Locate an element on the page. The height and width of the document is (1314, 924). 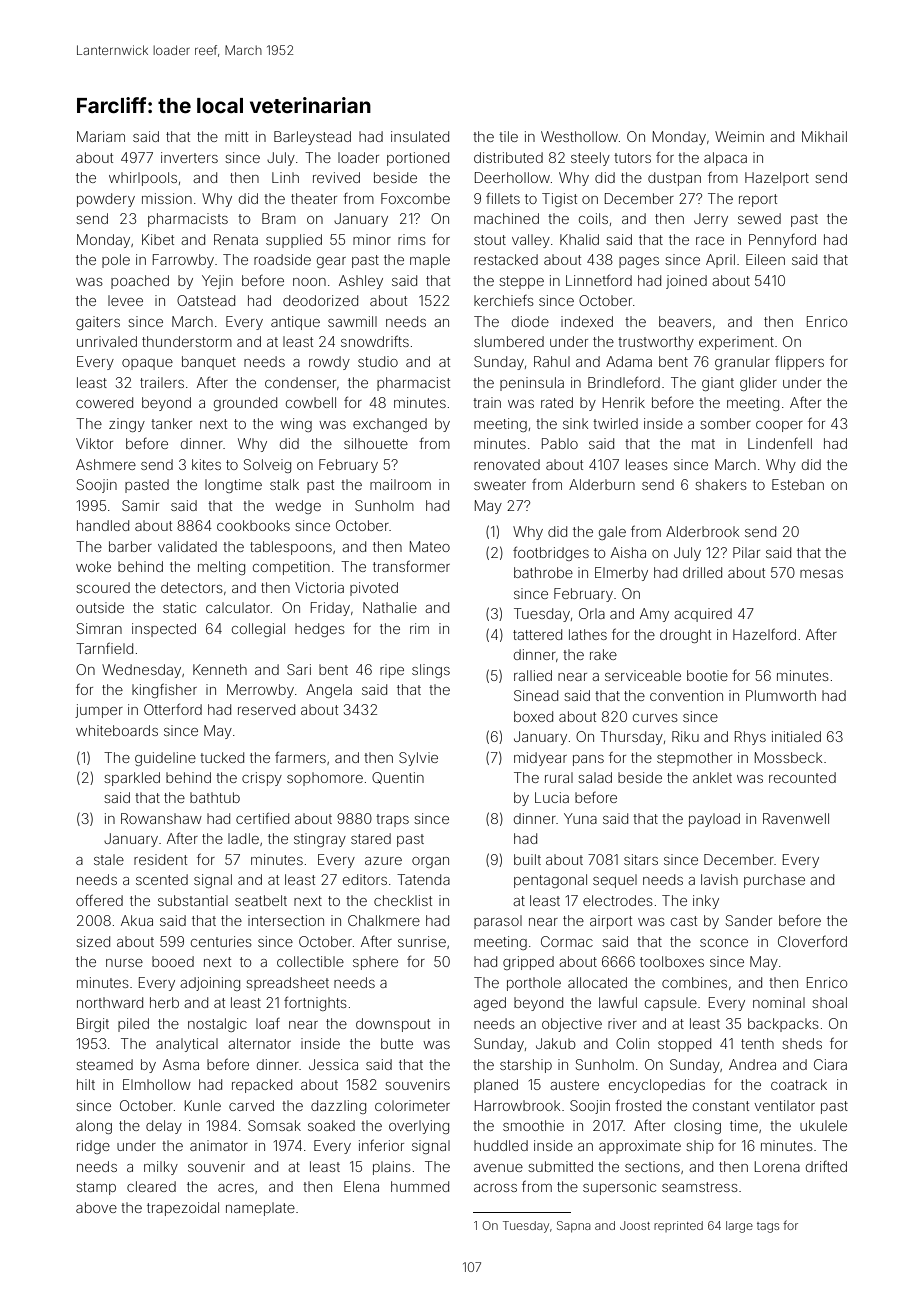
Barleystead is located at coordinates (312, 138).
